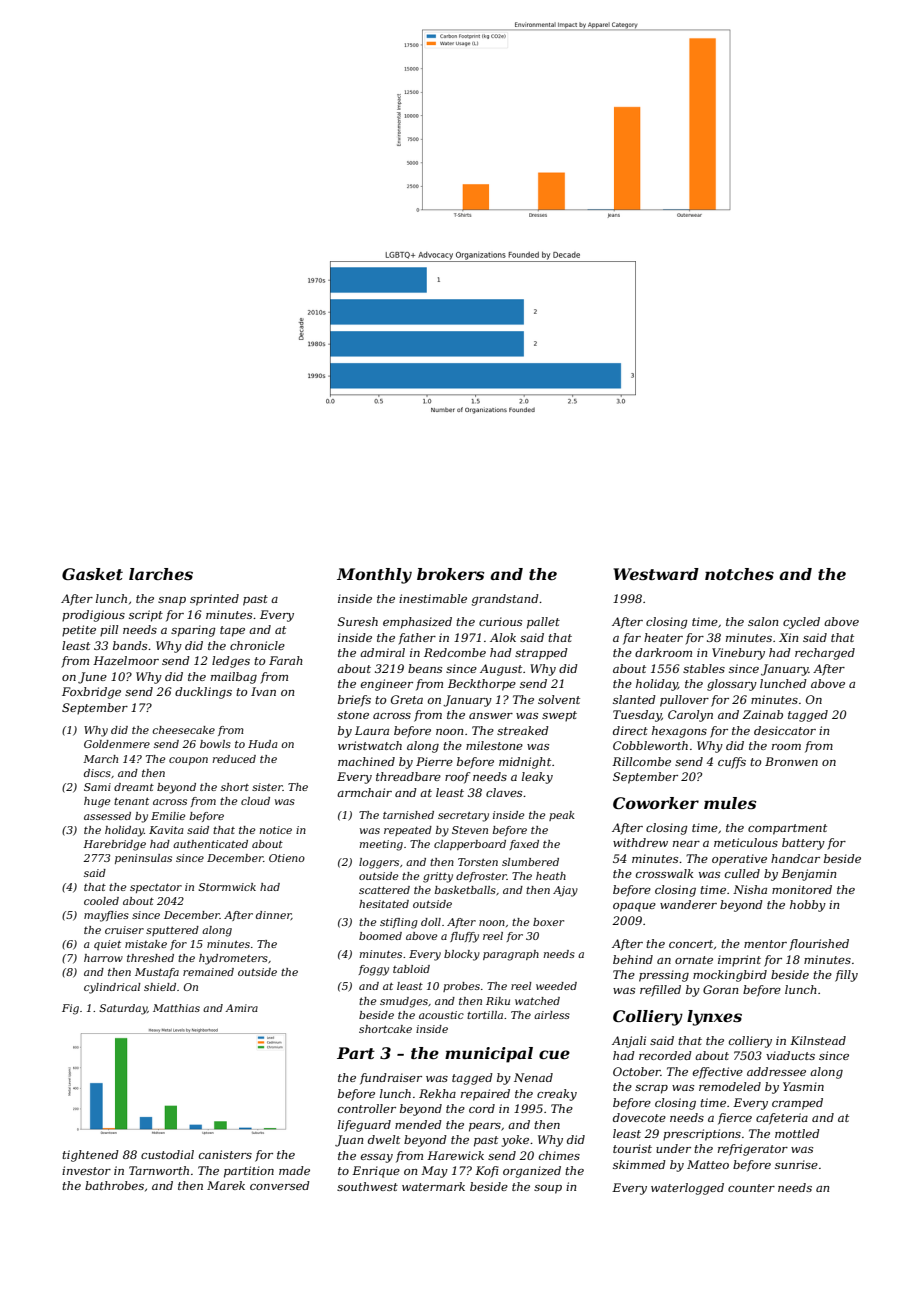 The image size is (924, 1308). Describe the element at coordinates (433, 598) in the document. I see `inestimable` at that location.
